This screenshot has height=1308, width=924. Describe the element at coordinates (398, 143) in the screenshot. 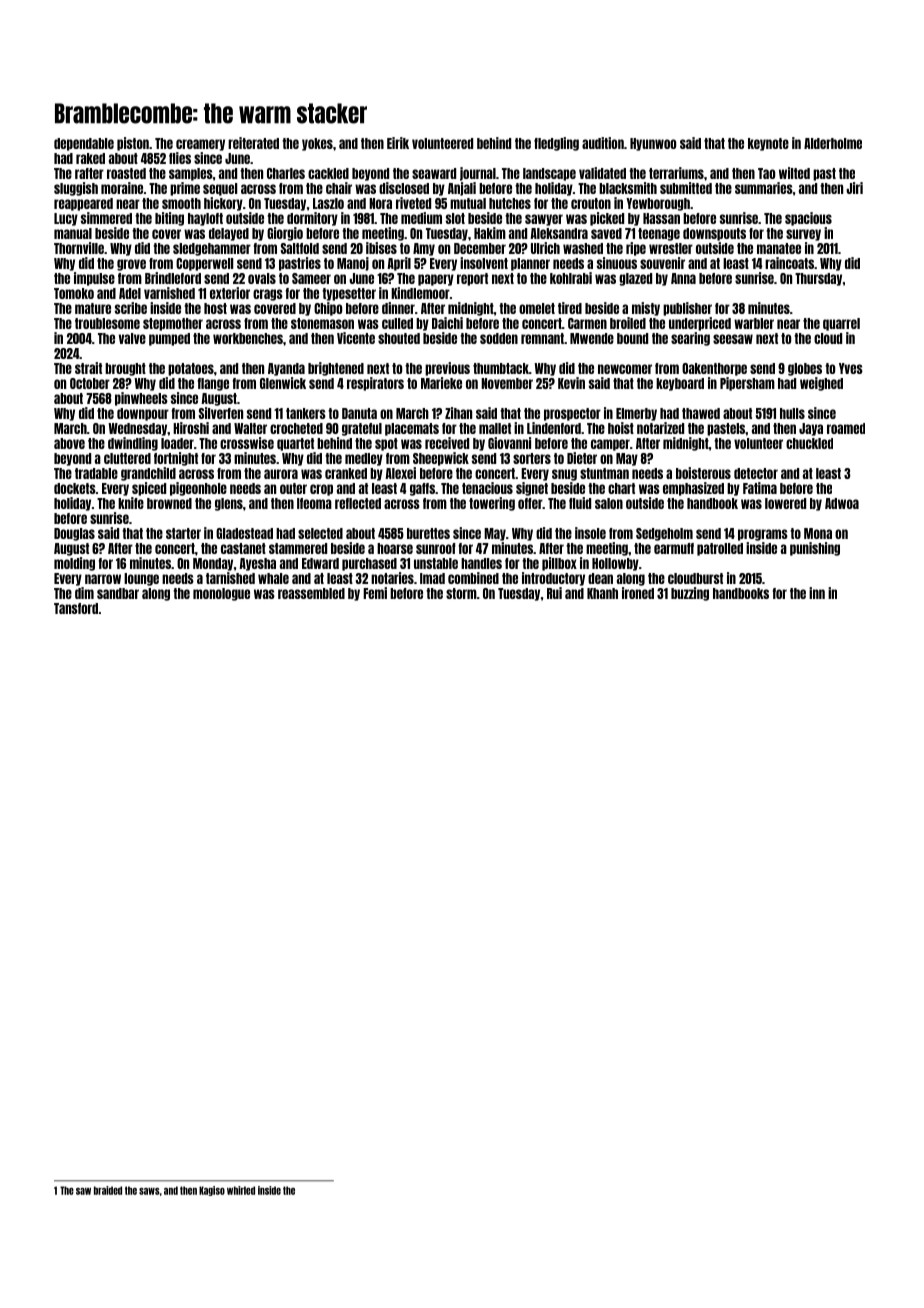

I see `Eirik` at that location.
